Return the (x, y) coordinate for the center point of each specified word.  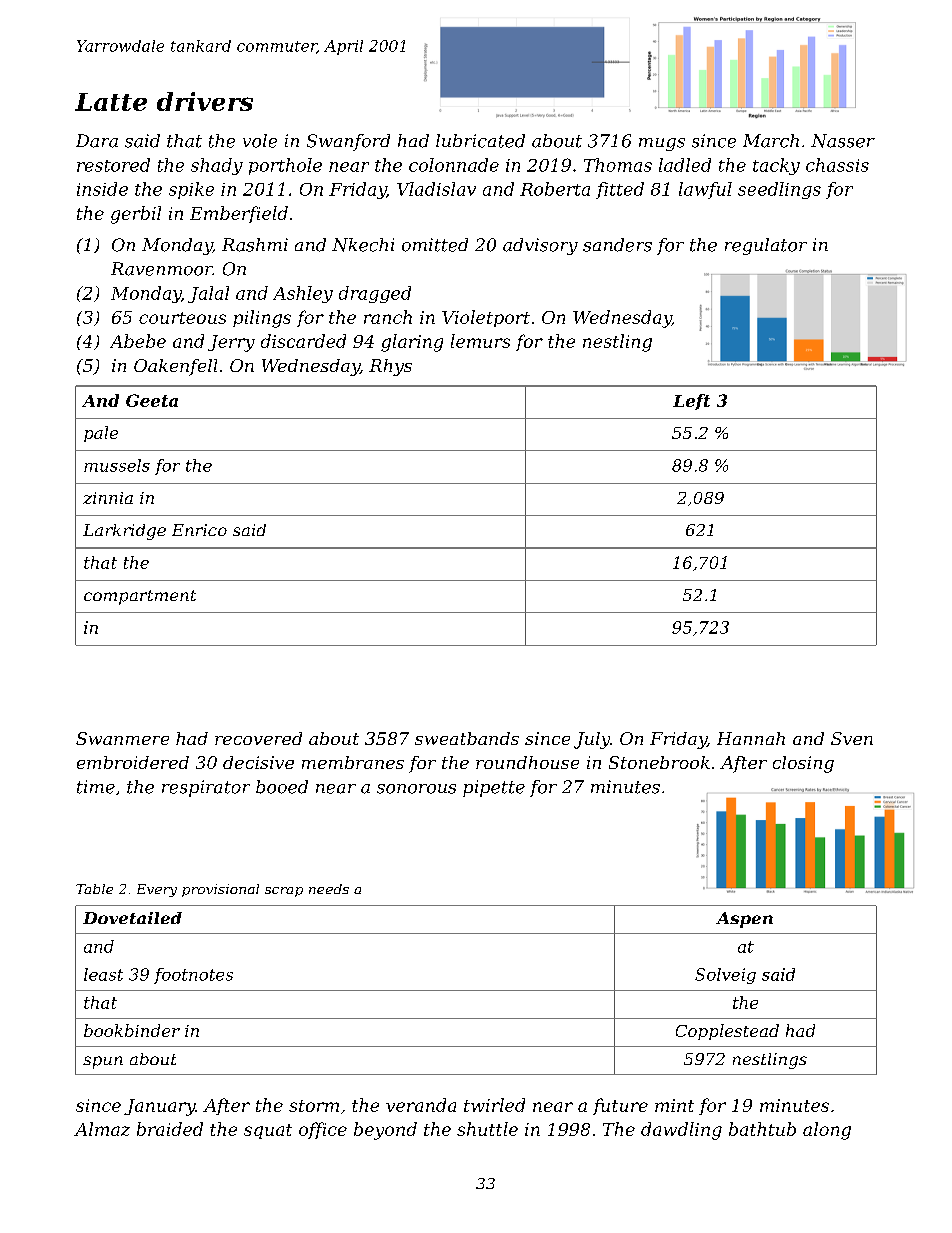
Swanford (348, 142)
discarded (303, 341)
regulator (766, 246)
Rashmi (255, 245)
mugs (662, 144)
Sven (852, 738)
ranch (388, 317)
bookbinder (132, 1030)
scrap (284, 892)
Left (691, 402)
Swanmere (122, 738)
